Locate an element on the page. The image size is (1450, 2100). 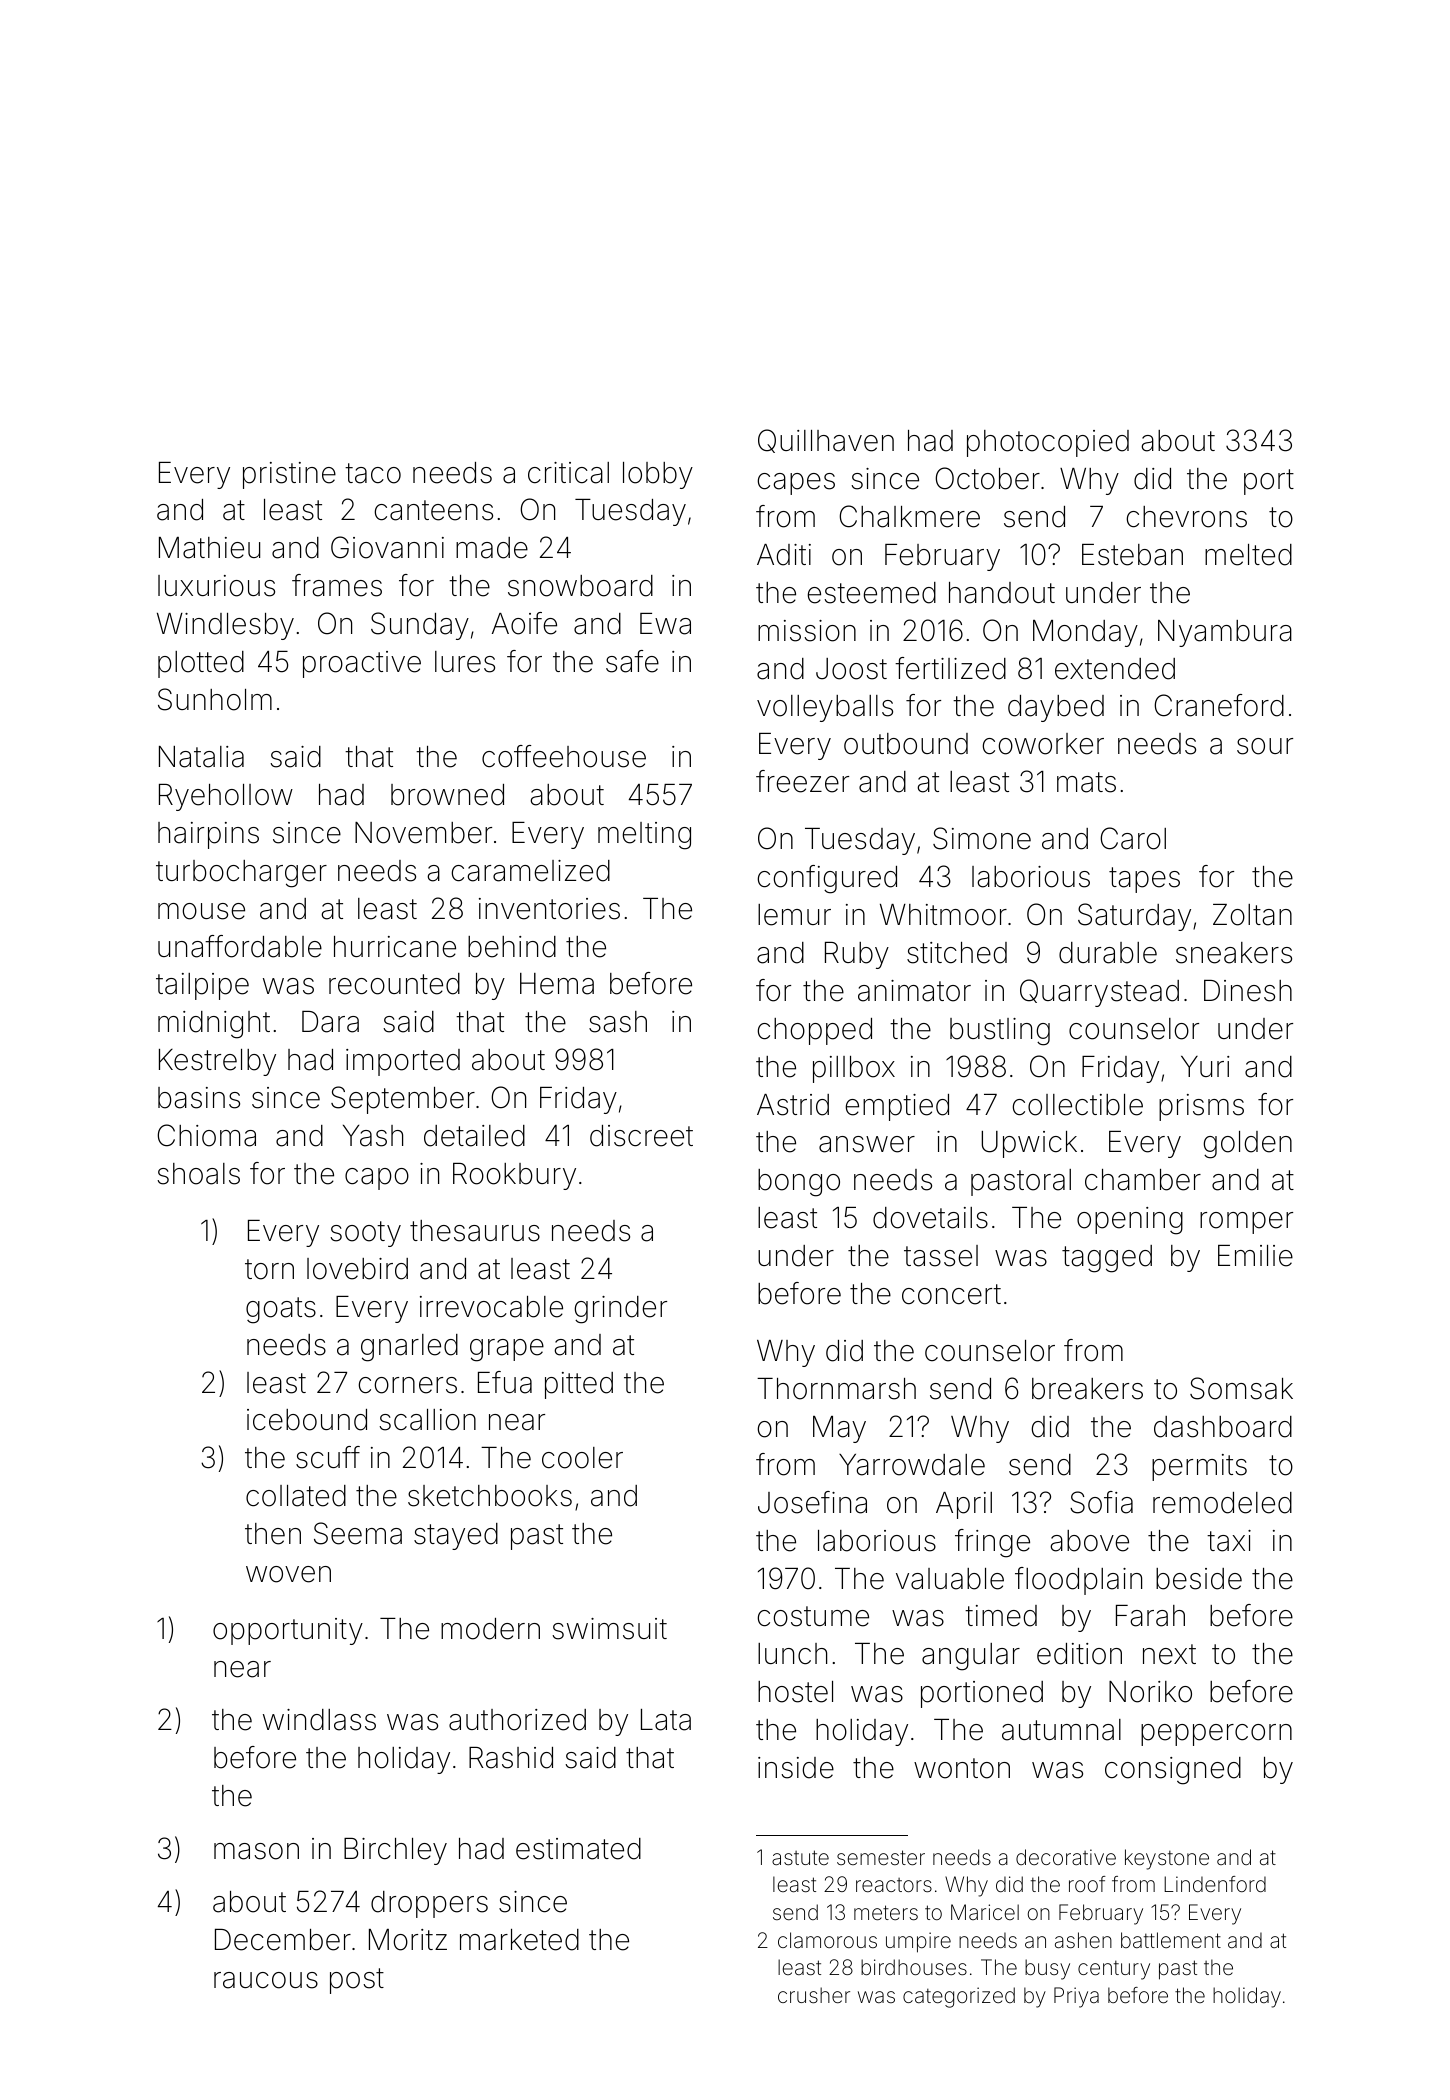
safe is located at coordinates (632, 661).
